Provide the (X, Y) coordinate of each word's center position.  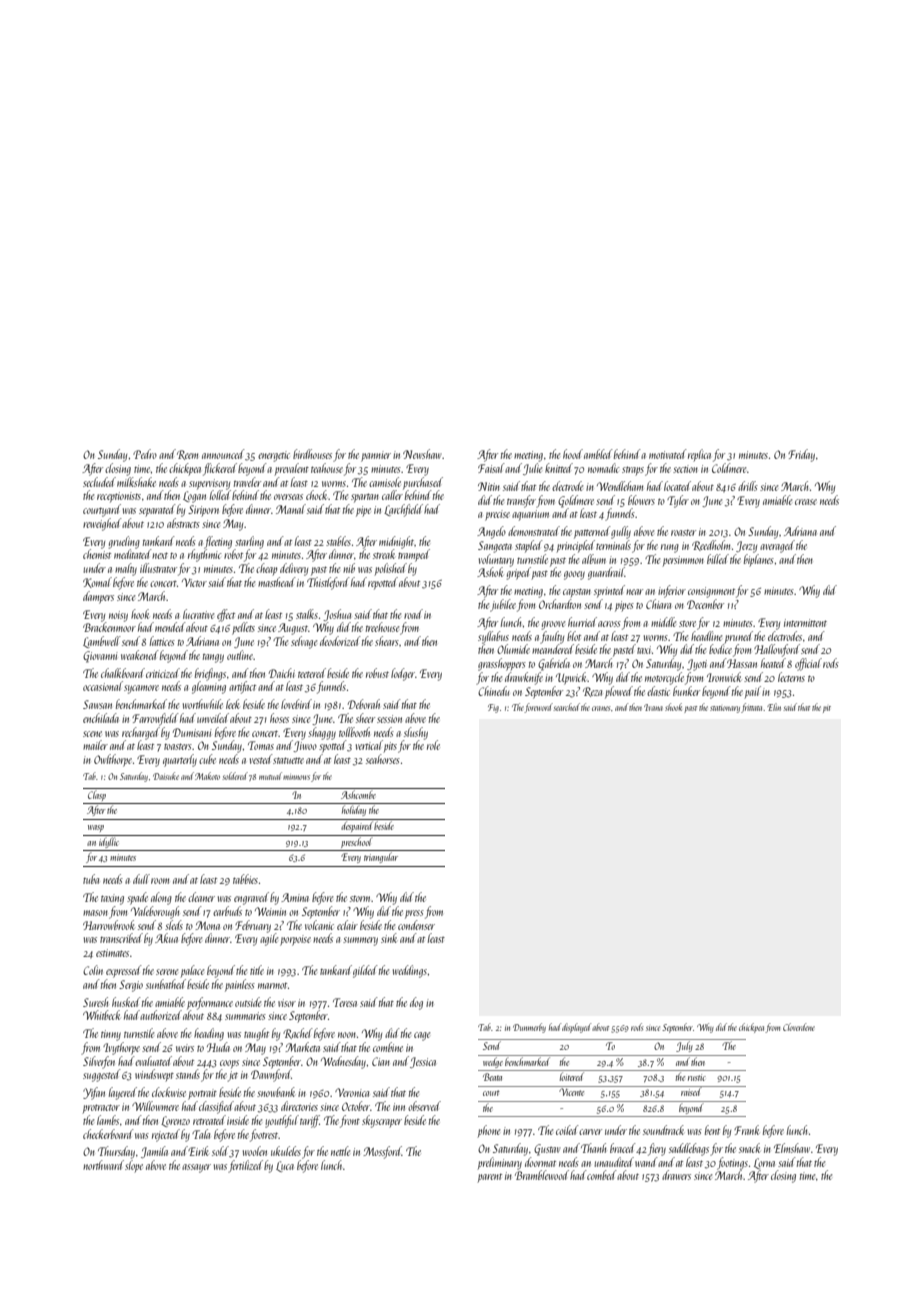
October (356, 1106)
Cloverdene (799, 1027)
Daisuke (166, 776)
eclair (347, 925)
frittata (752, 708)
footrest (264, 1135)
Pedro (145, 454)
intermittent (805, 623)
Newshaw (422, 454)
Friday (801, 455)
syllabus (493, 637)
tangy (213, 658)
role (433, 745)
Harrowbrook (109, 925)
